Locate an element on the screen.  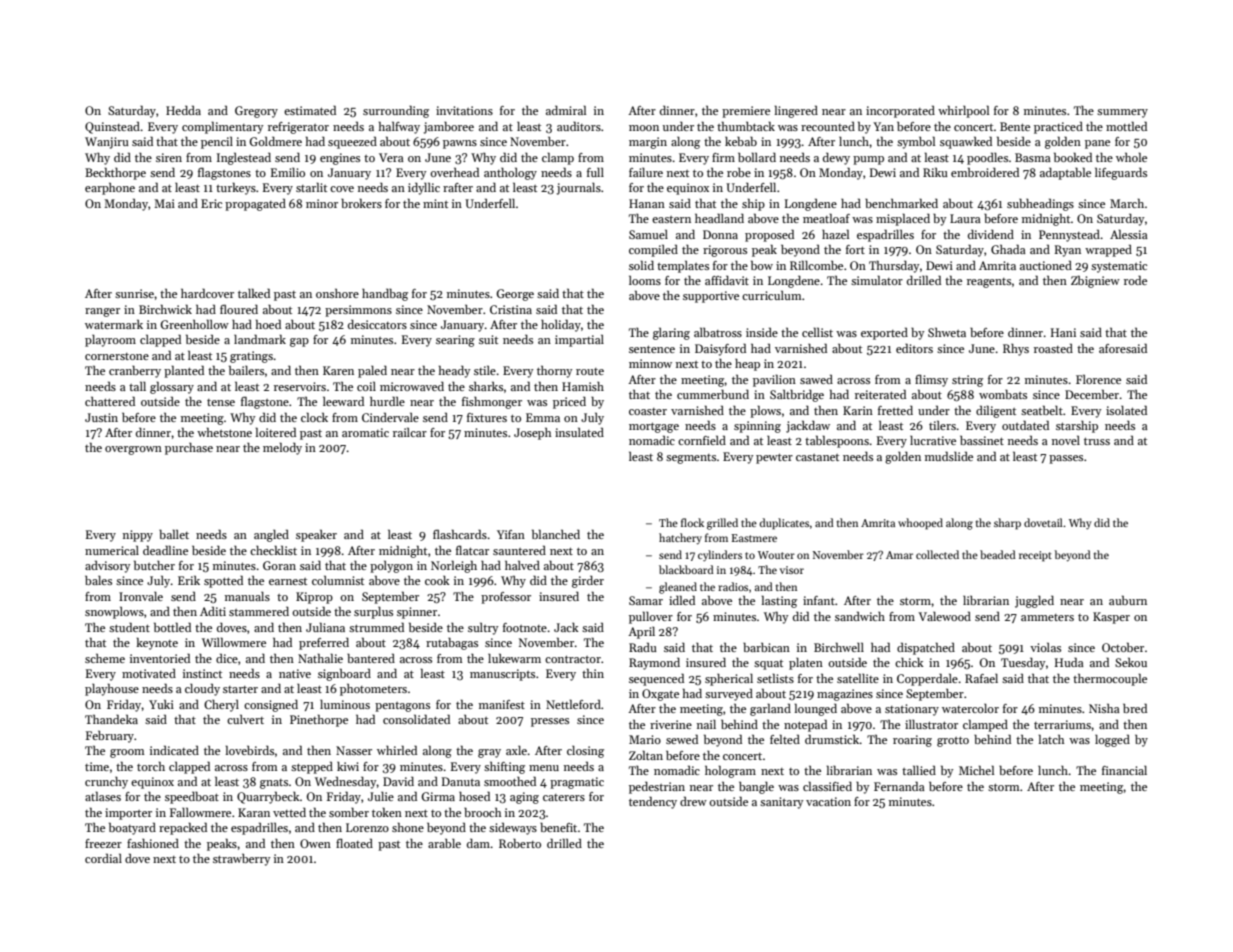
Nasser is located at coordinates (354, 750).
